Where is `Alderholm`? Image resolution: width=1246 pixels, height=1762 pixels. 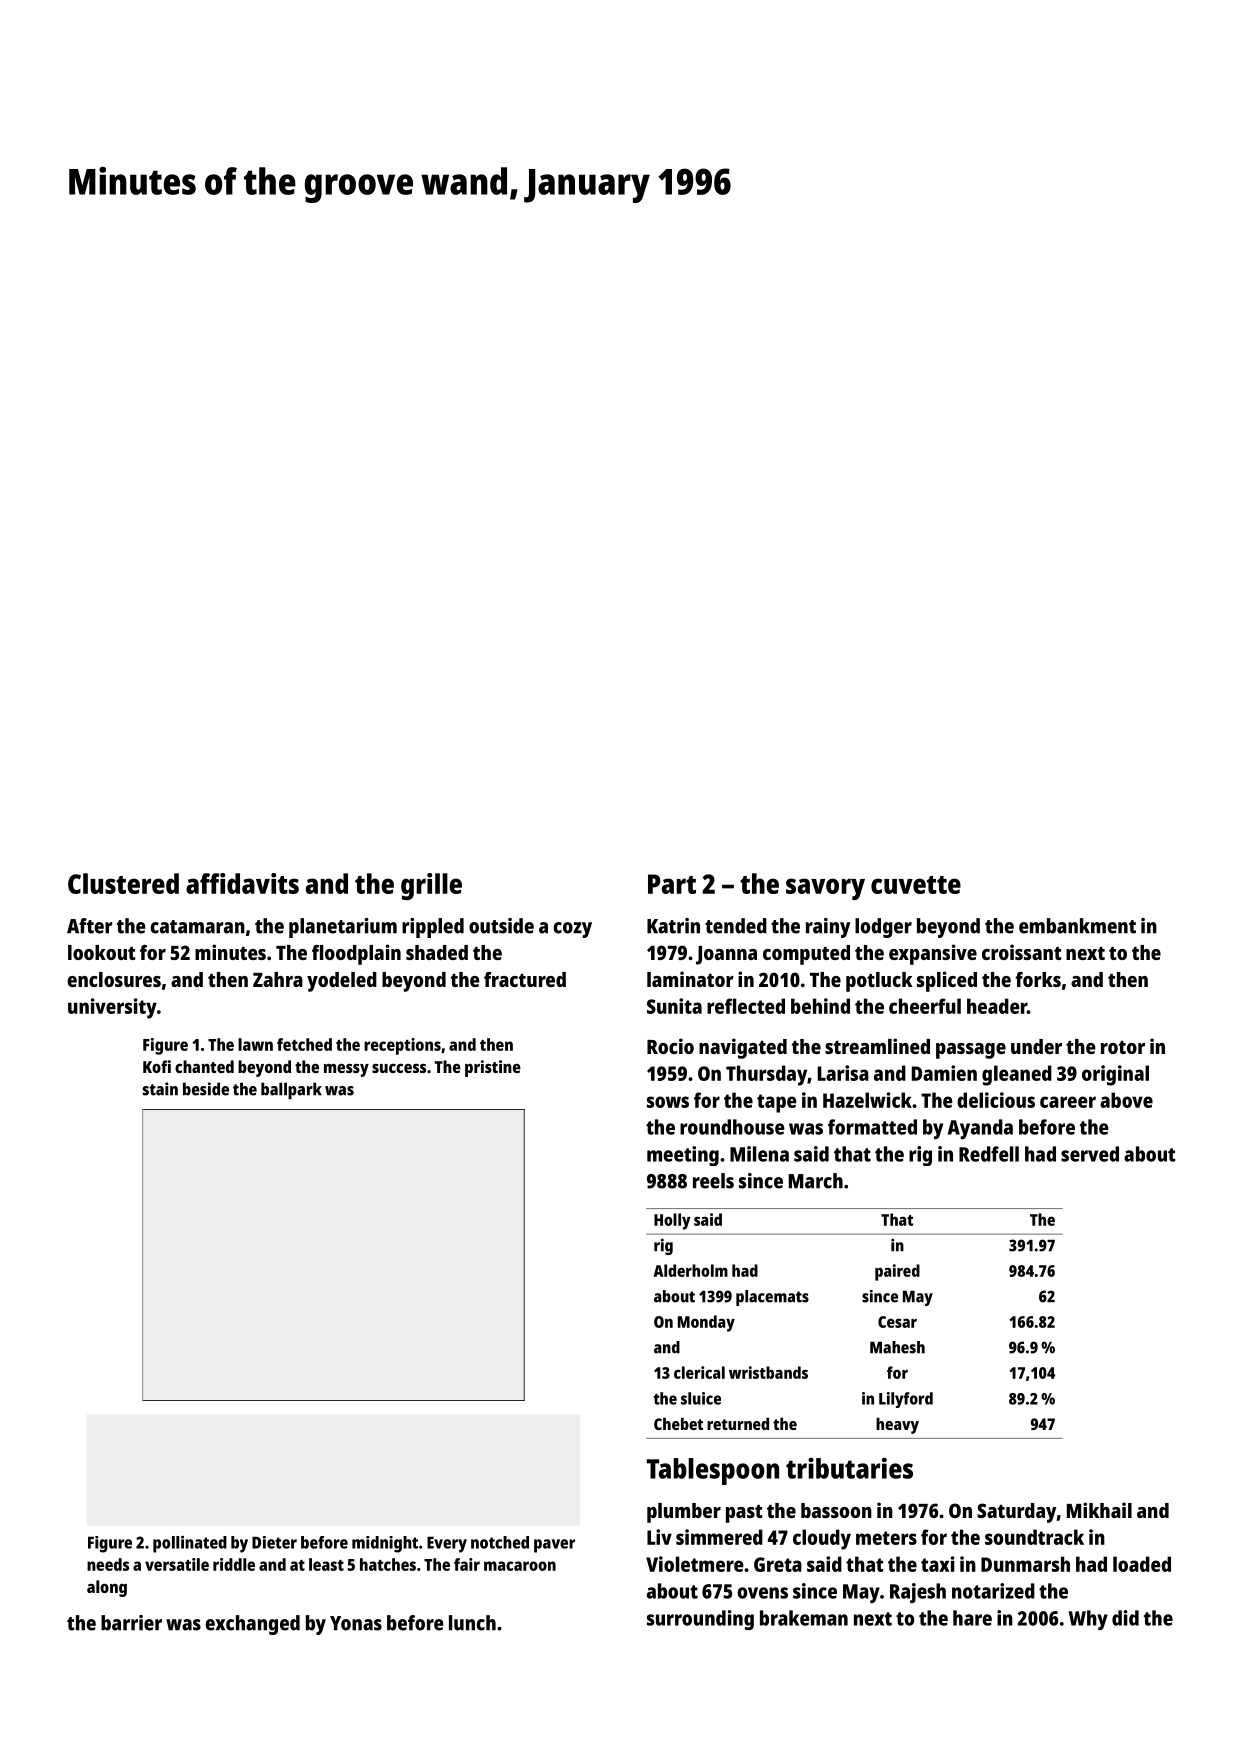 Alderholm is located at coordinates (690, 1270).
